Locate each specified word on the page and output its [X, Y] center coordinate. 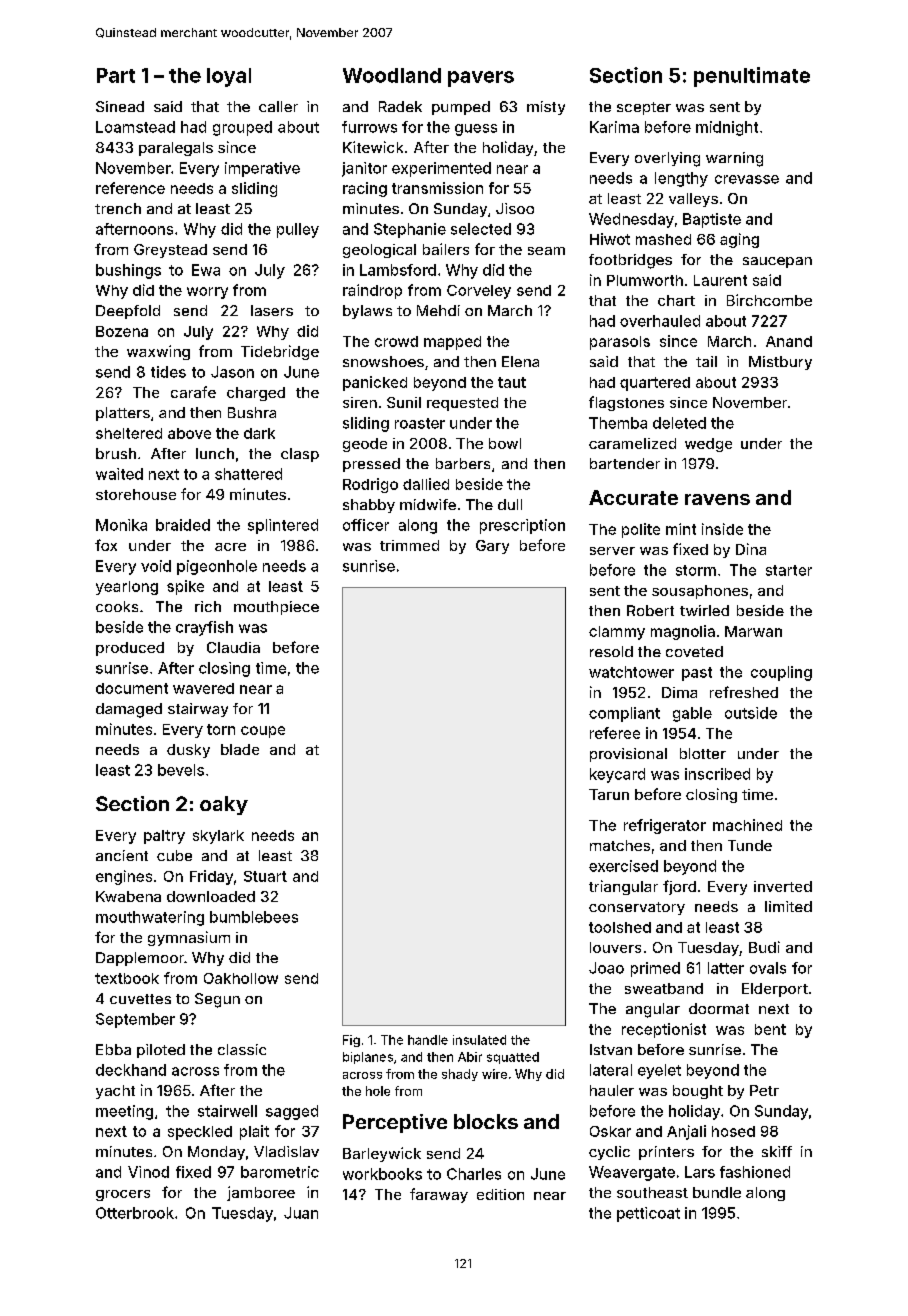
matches [620, 845]
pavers [481, 79]
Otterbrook [135, 1213]
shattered [248, 474]
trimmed [409, 545]
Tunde [750, 845]
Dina [751, 549]
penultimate [752, 77]
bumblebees [254, 917]
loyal [229, 77]
